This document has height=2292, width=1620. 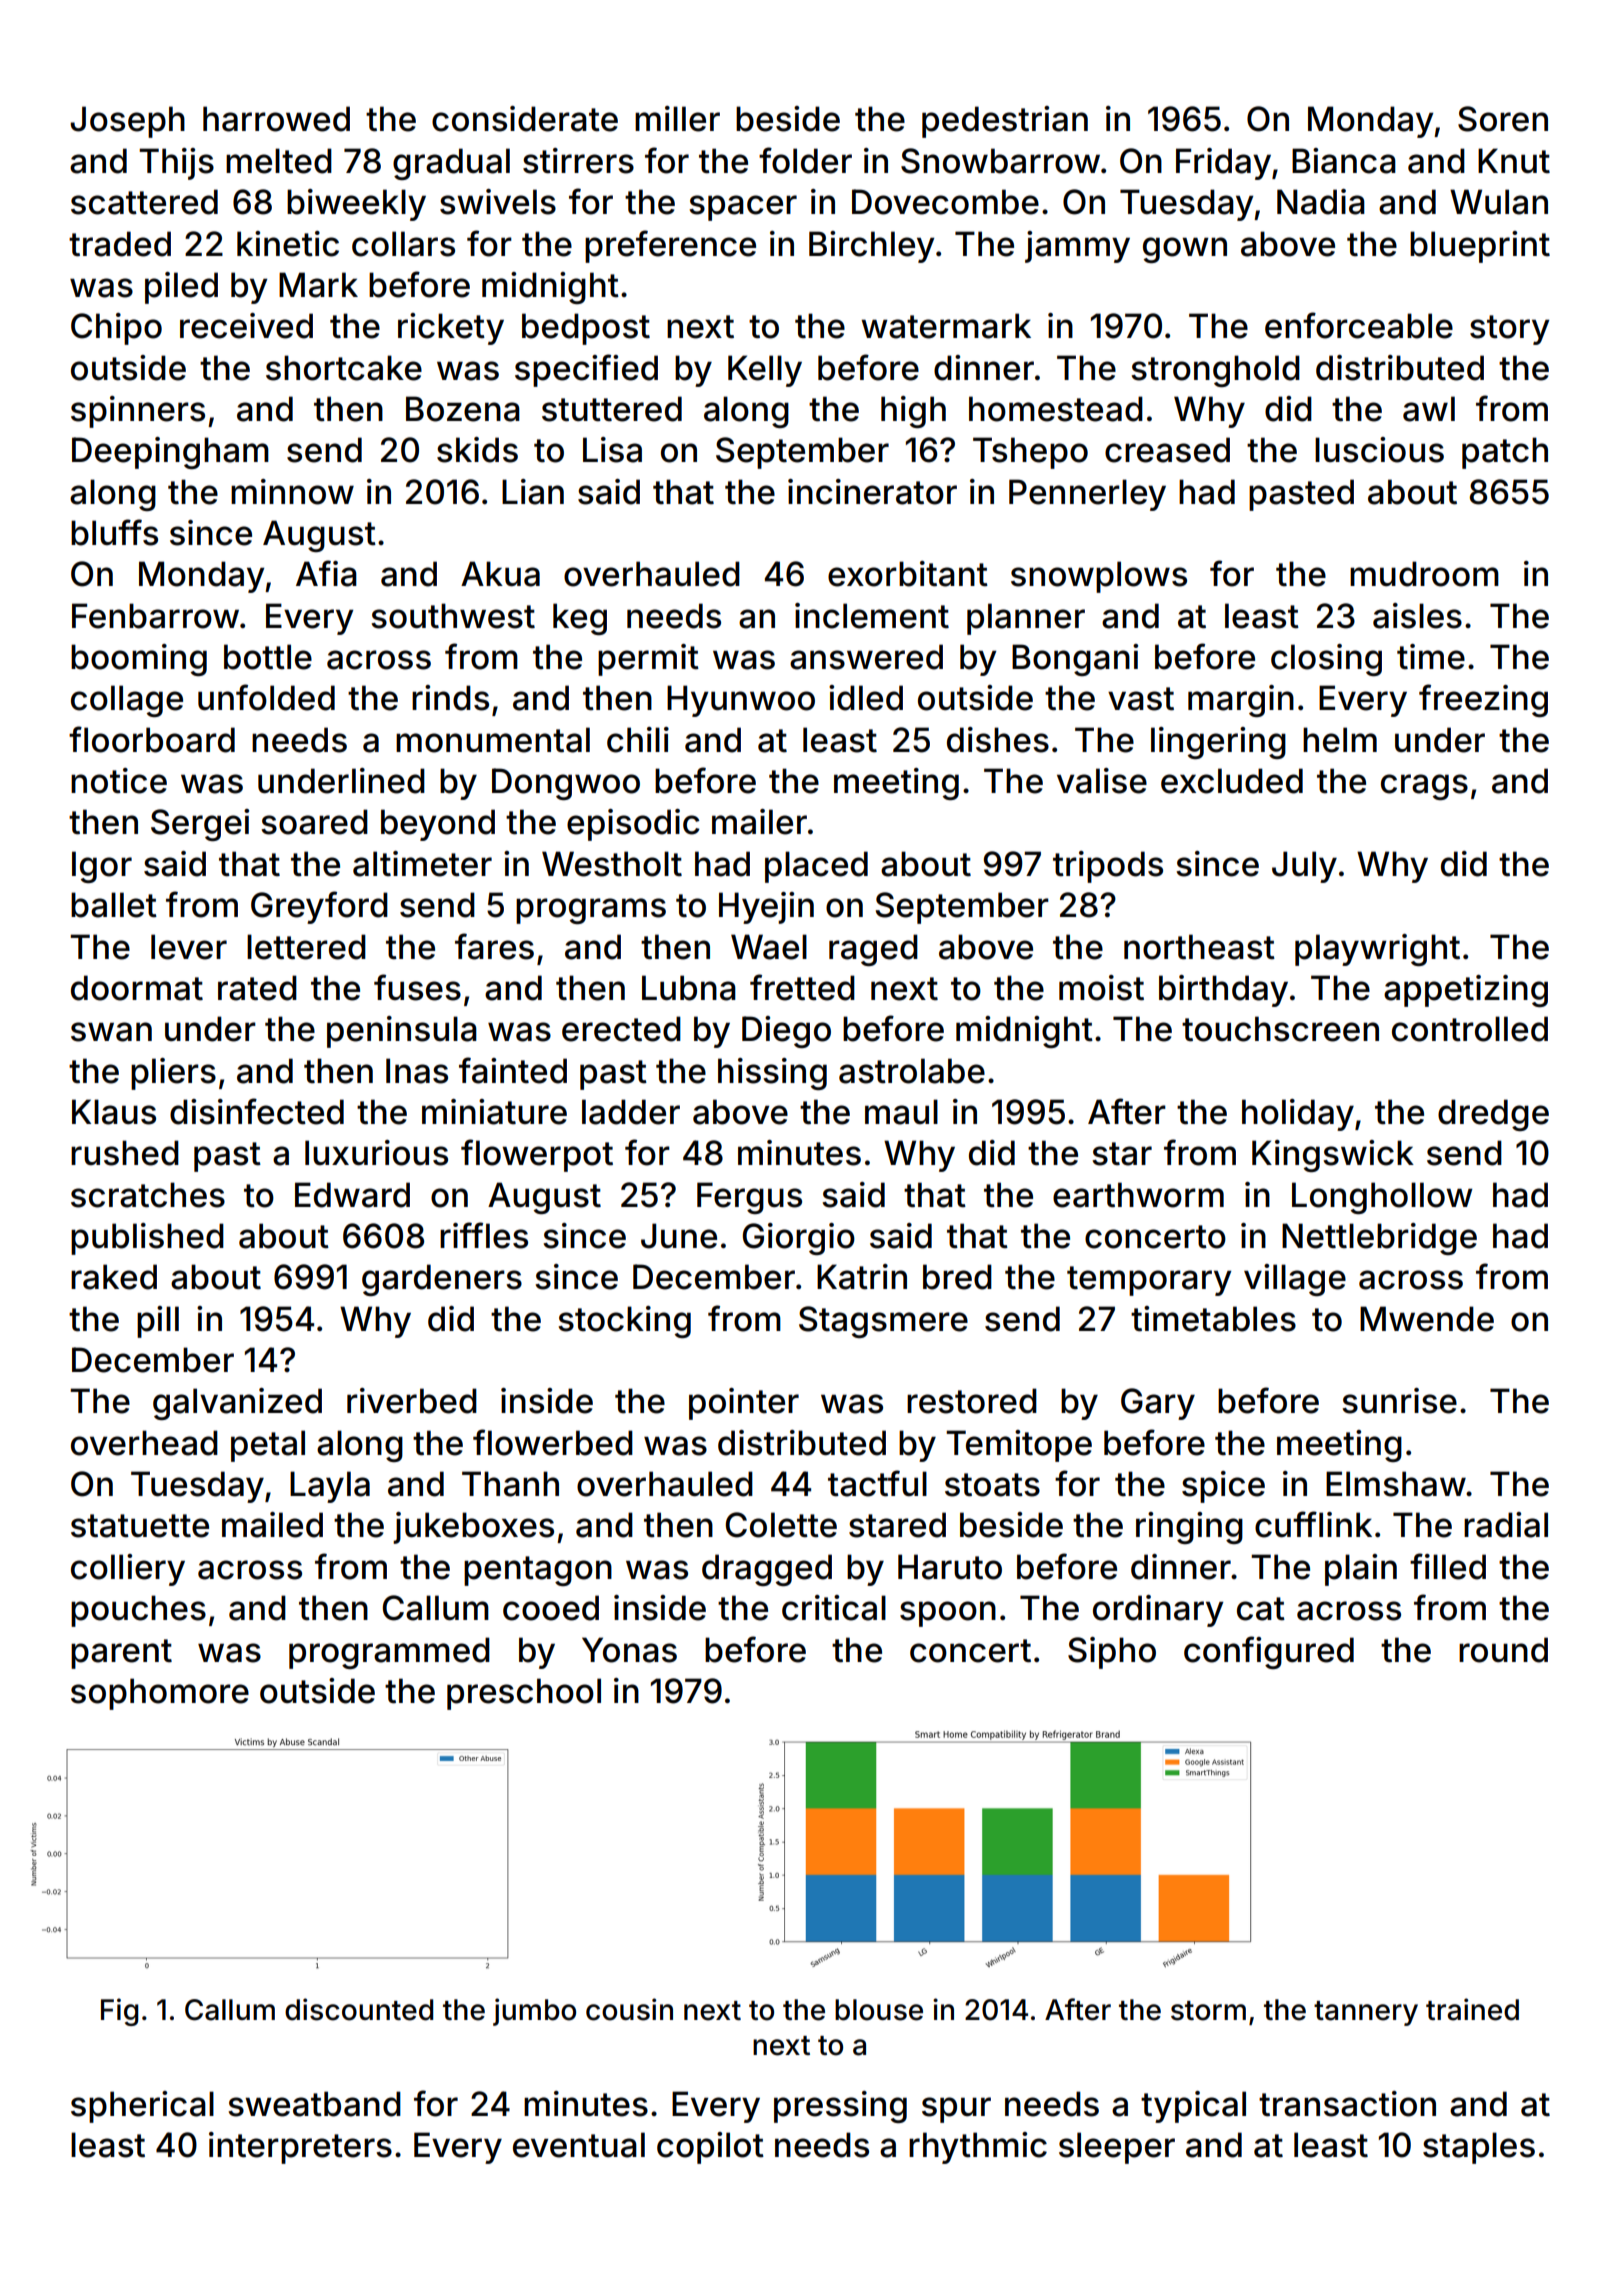 I want to click on blouse, so click(x=879, y=2010).
